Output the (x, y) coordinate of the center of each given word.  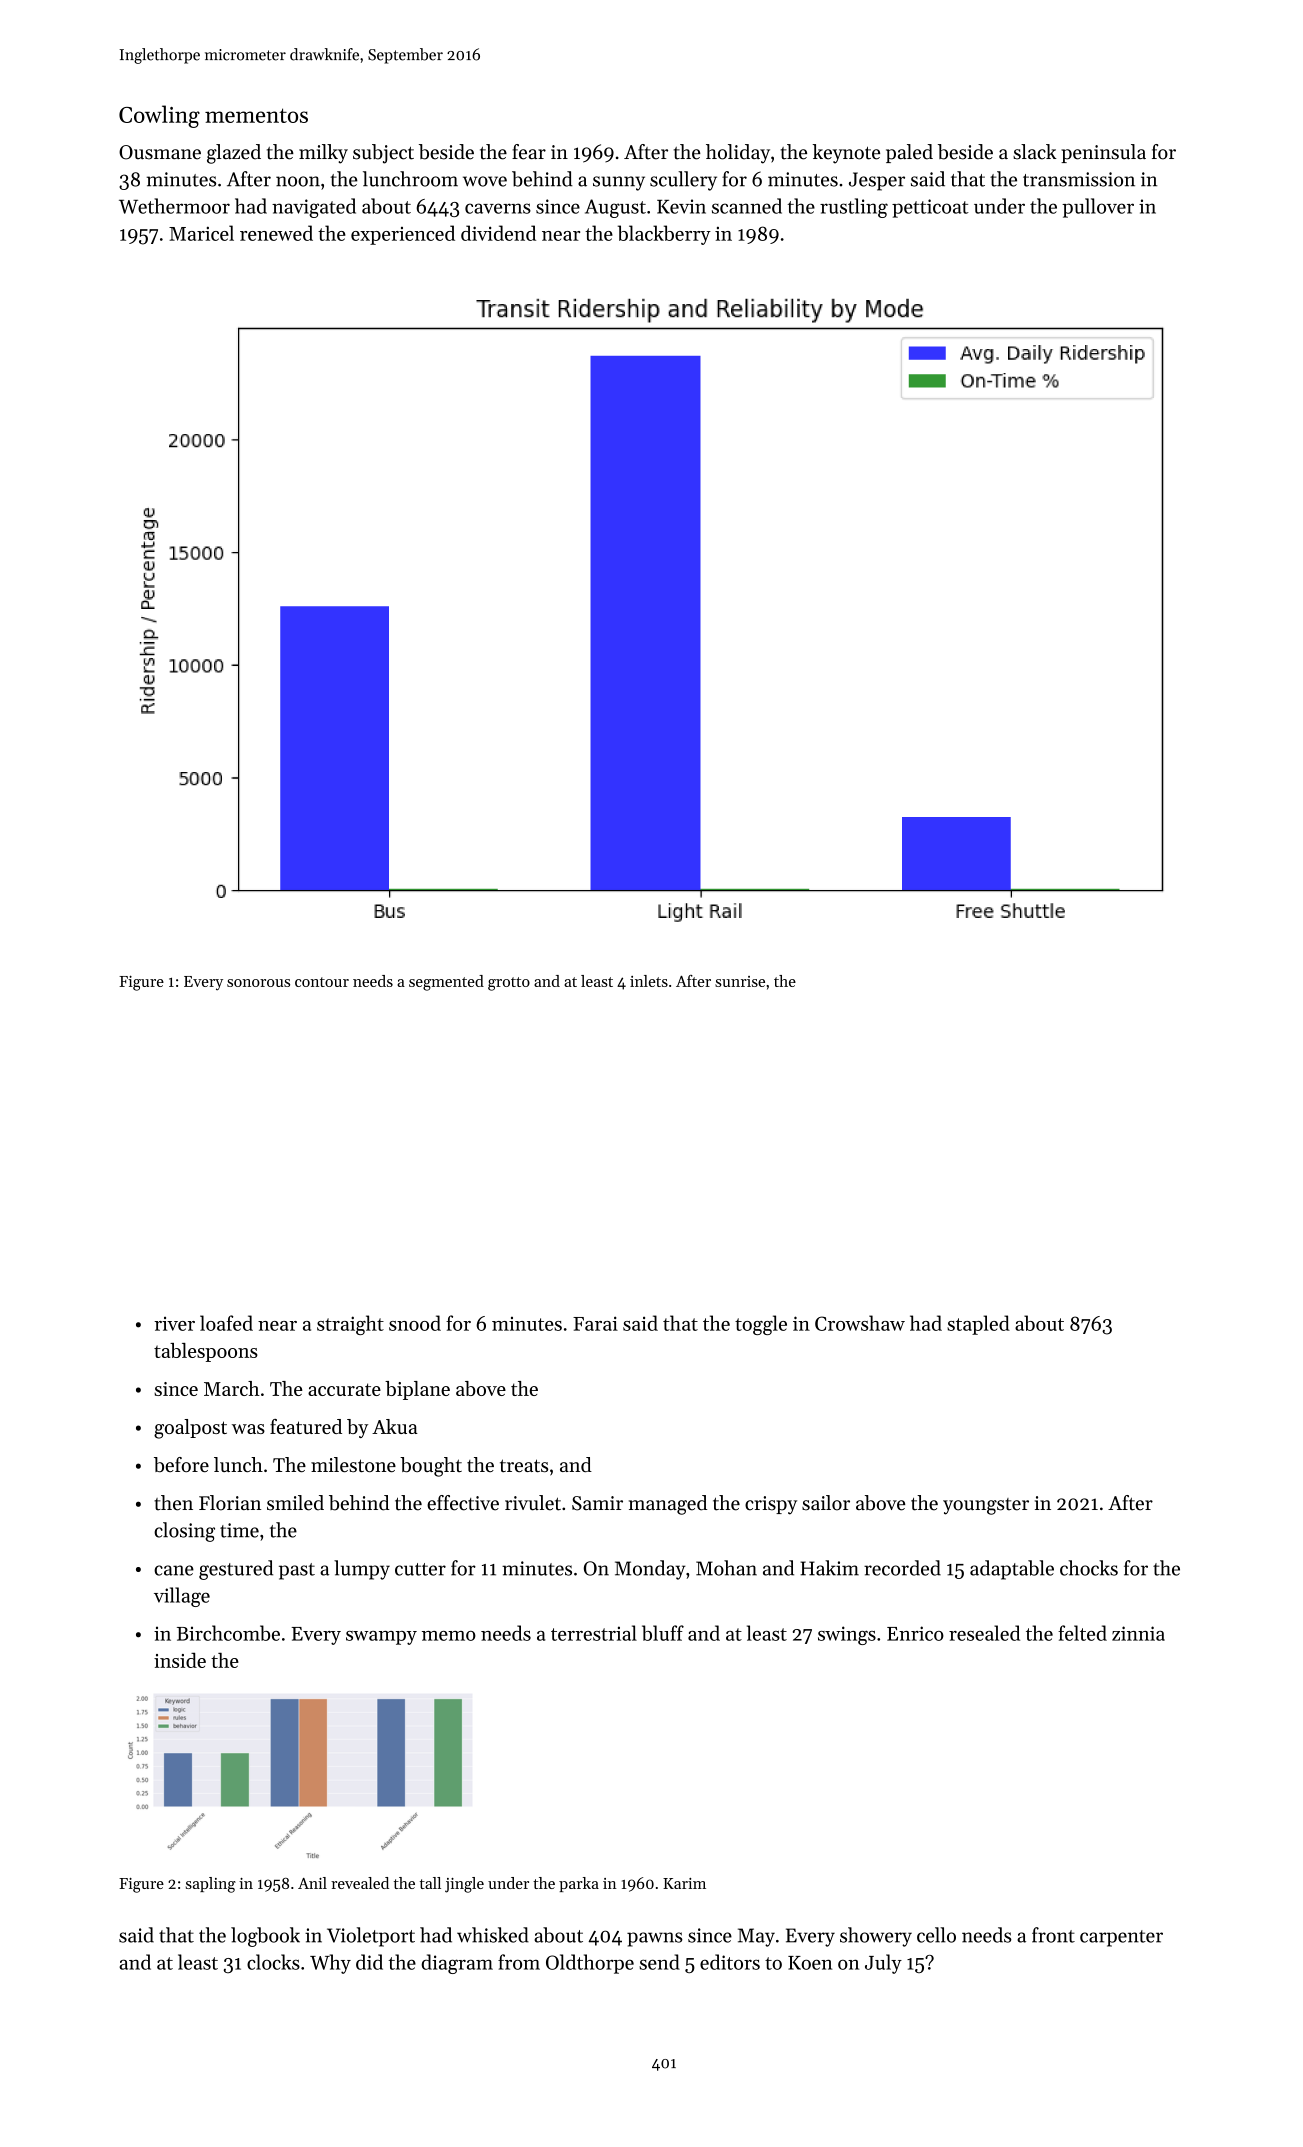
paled (909, 153)
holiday (738, 154)
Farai (595, 1323)
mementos (256, 115)
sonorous (258, 983)
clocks (273, 1962)
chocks (1089, 1568)
